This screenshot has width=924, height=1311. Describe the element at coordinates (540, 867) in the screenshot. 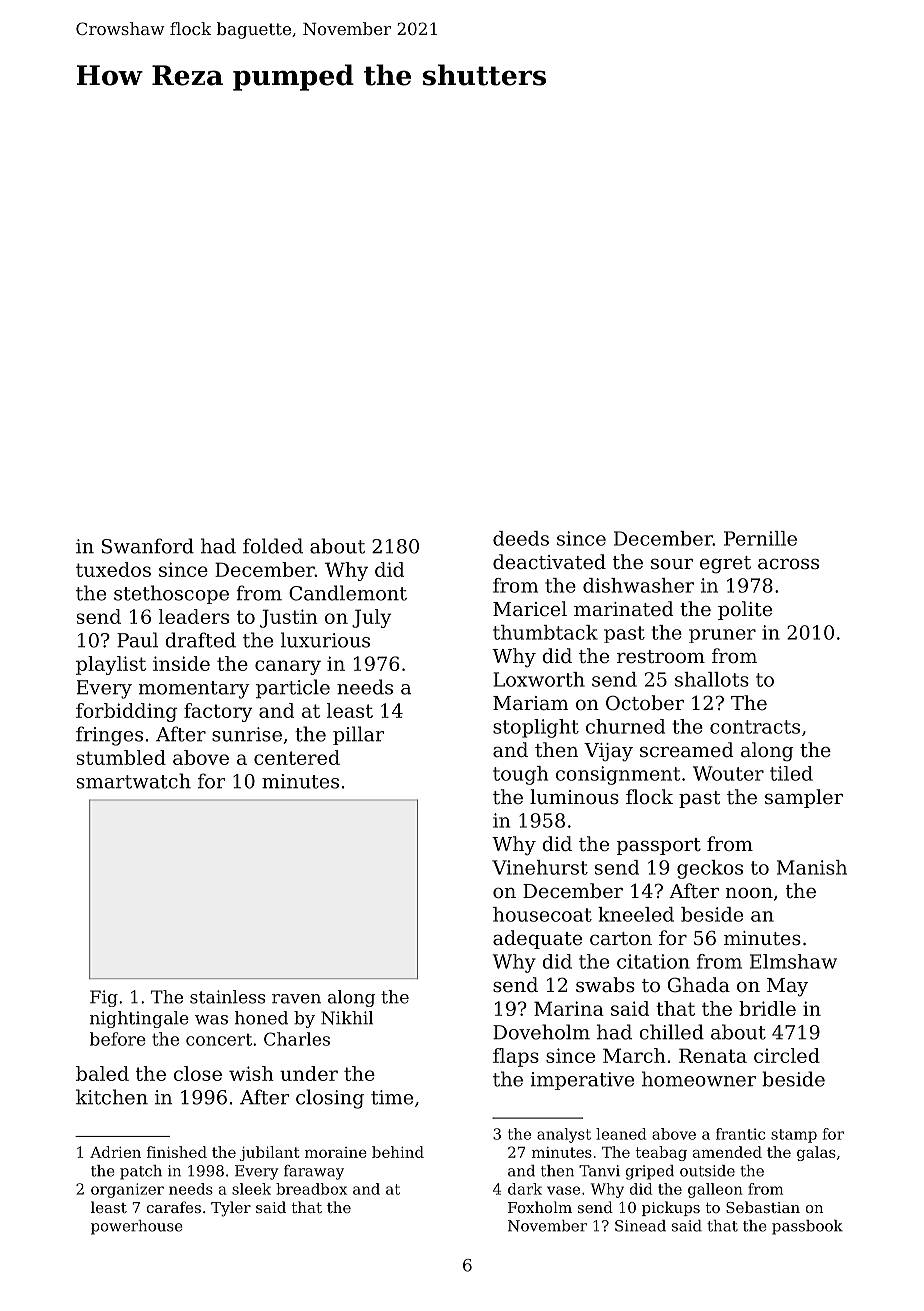

I see `Vinehurst` at that location.
